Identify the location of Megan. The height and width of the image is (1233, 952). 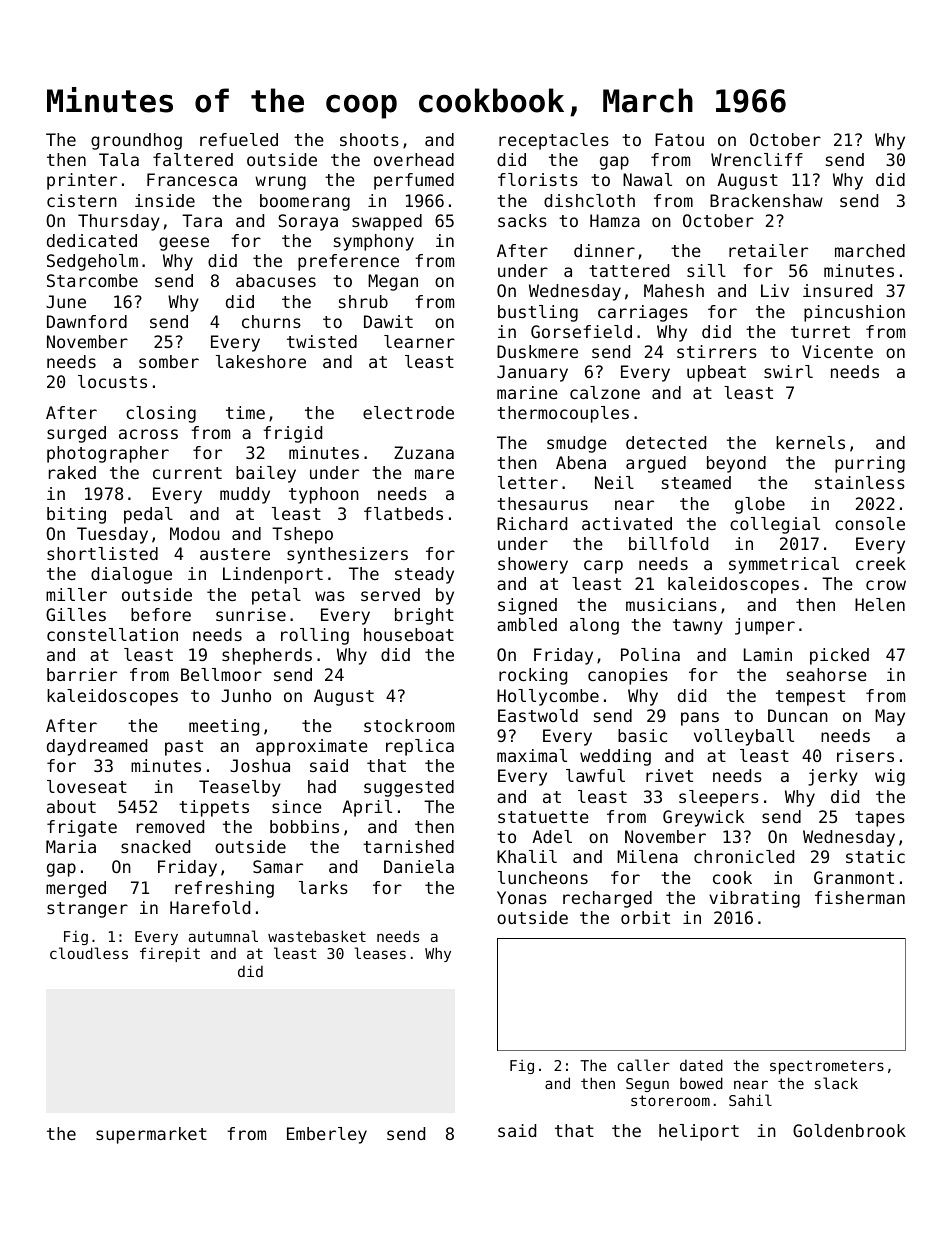
(393, 282).
